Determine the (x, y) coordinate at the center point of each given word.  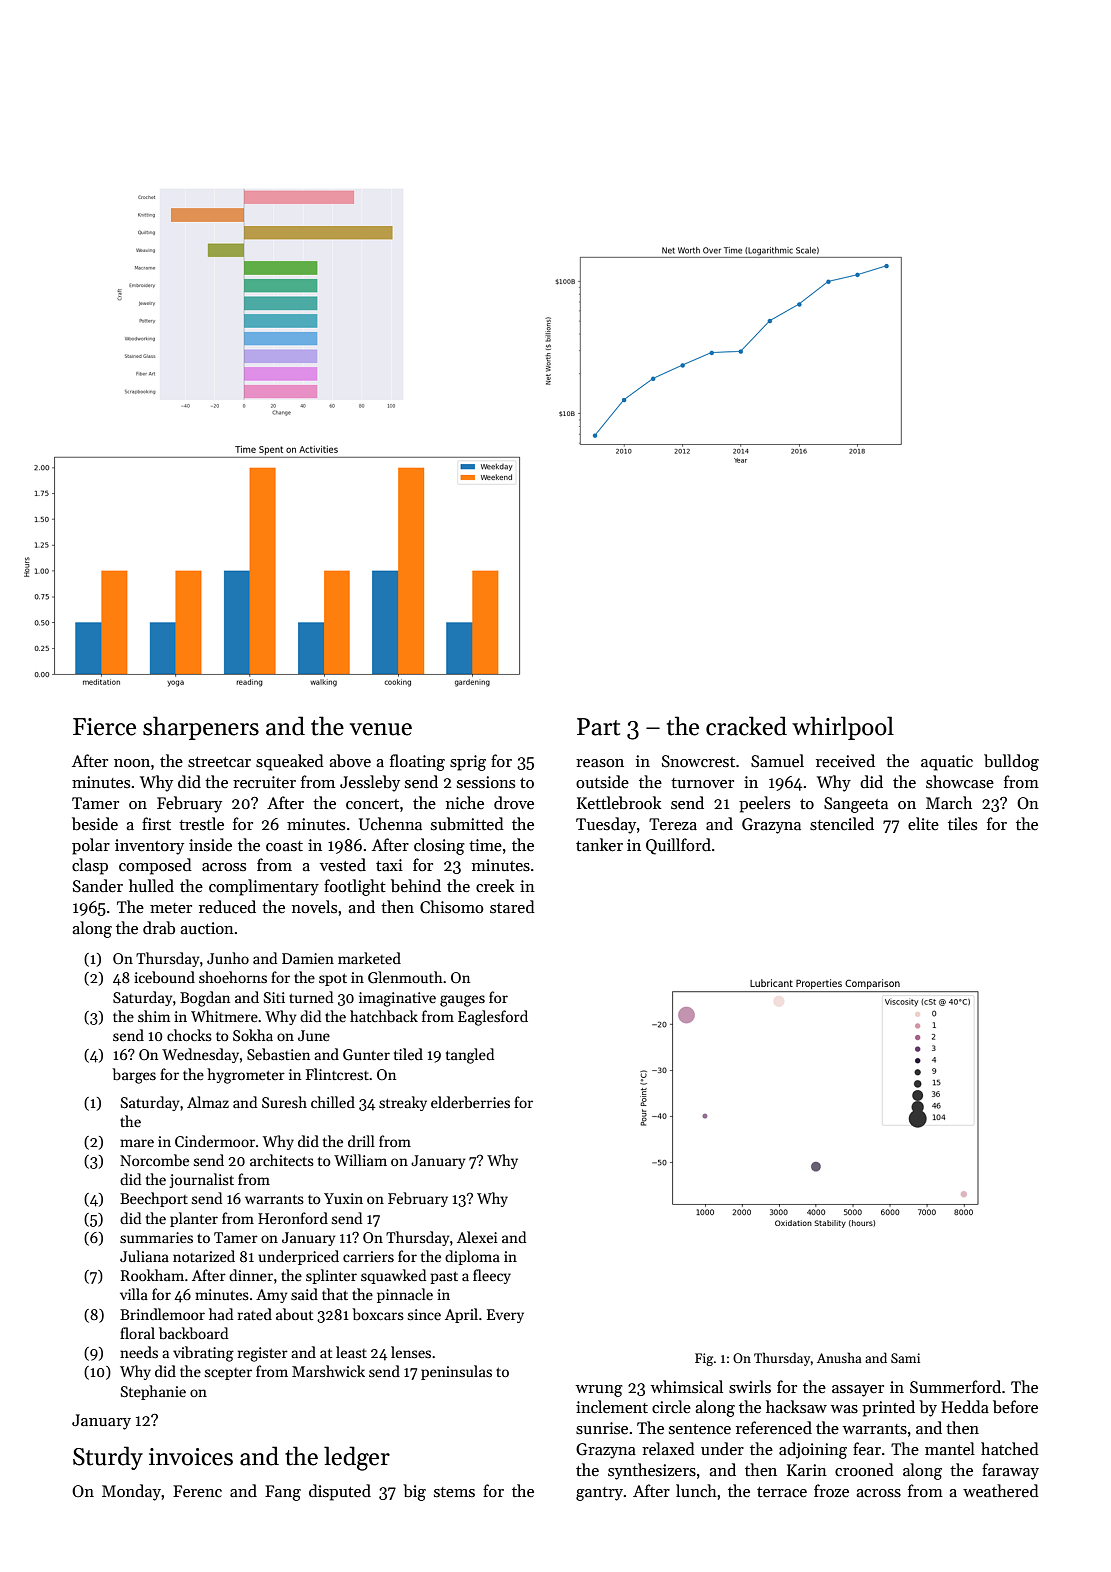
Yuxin (343, 1198)
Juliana (144, 1256)
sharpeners (201, 728)
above (350, 760)
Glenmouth (405, 977)
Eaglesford (493, 1018)
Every (505, 1316)
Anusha (839, 1357)
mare (137, 1143)
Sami (905, 1358)
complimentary (264, 887)
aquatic (947, 763)
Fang (283, 1493)
